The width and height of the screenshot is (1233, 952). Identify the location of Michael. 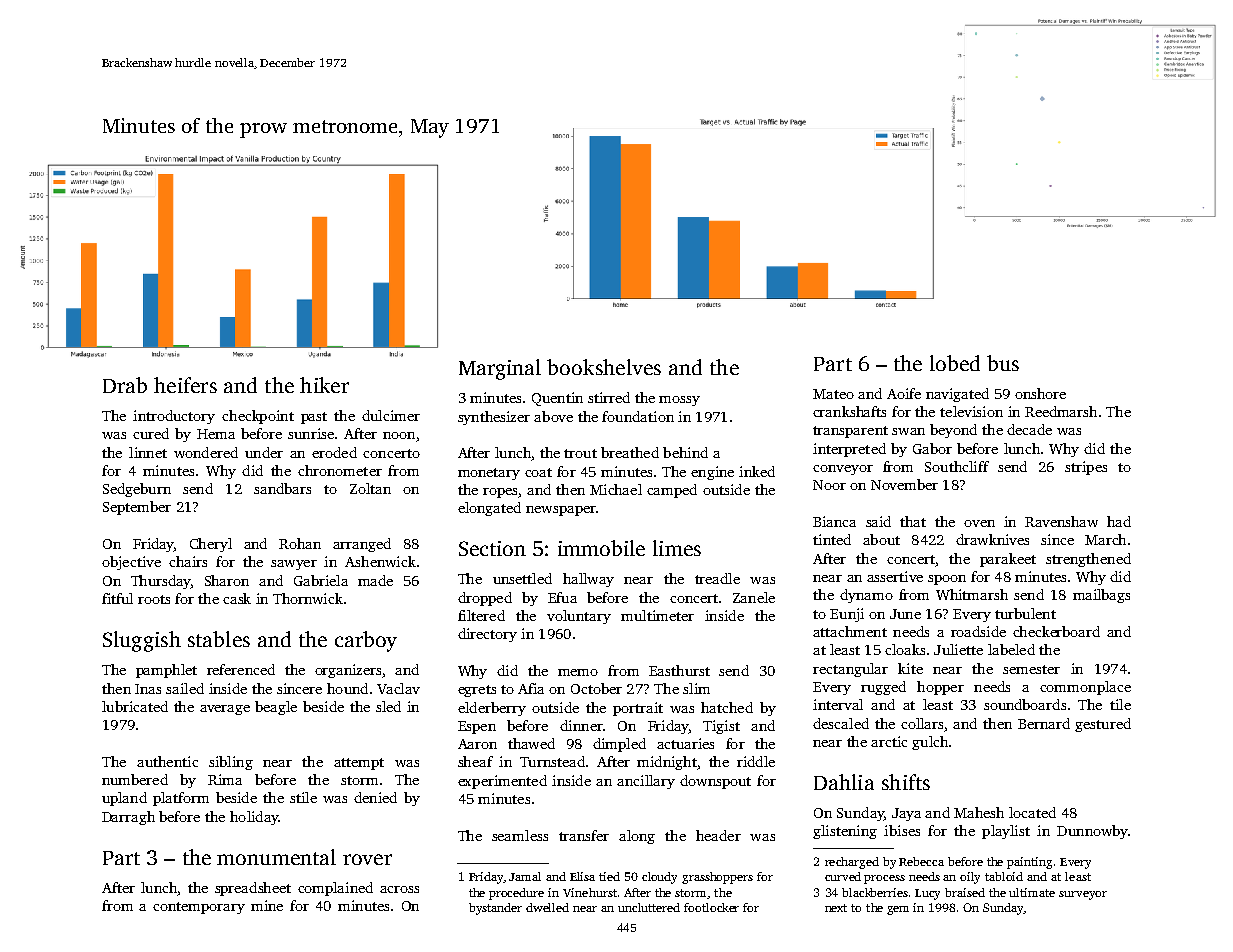
(616, 489).
